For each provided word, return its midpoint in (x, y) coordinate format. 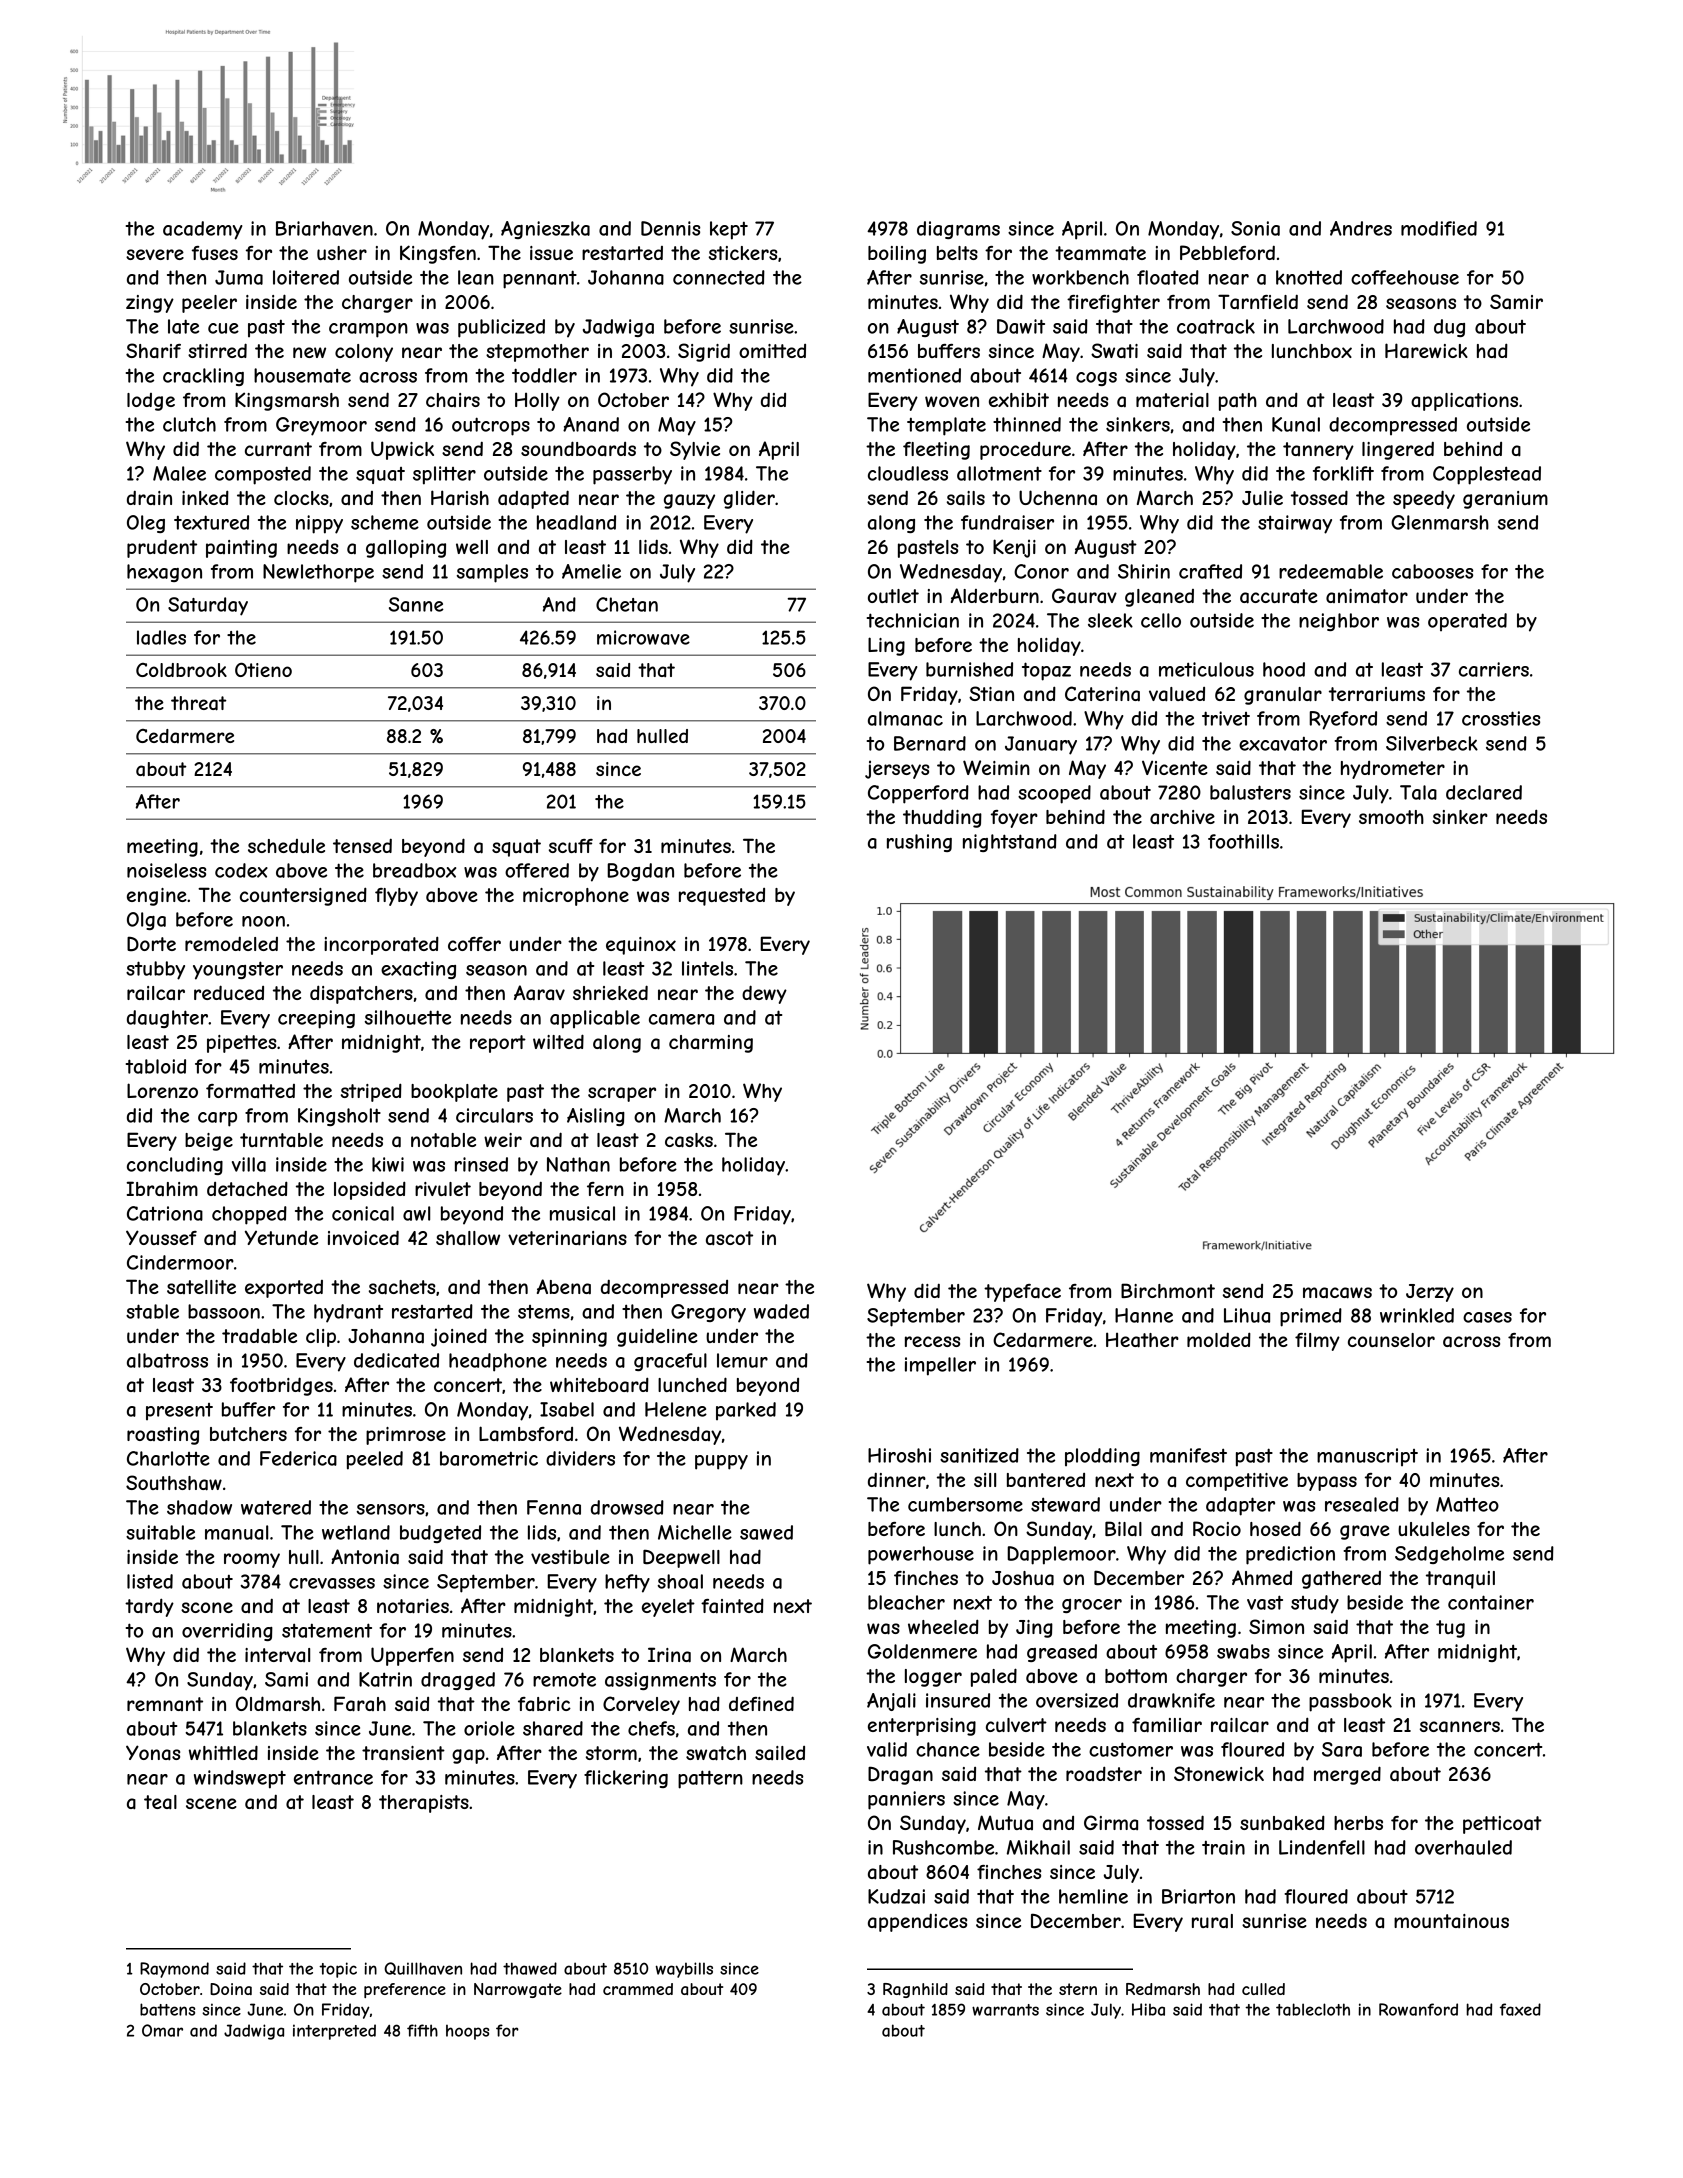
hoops (467, 2032)
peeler (209, 304)
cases (1487, 1317)
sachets (402, 1287)
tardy (149, 1607)
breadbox (414, 870)
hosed (1275, 1528)
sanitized (979, 1455)
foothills (1243, 841)
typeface (1022, 1293)
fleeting (936, 451)
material (1172, 400)
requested (722, 897)
